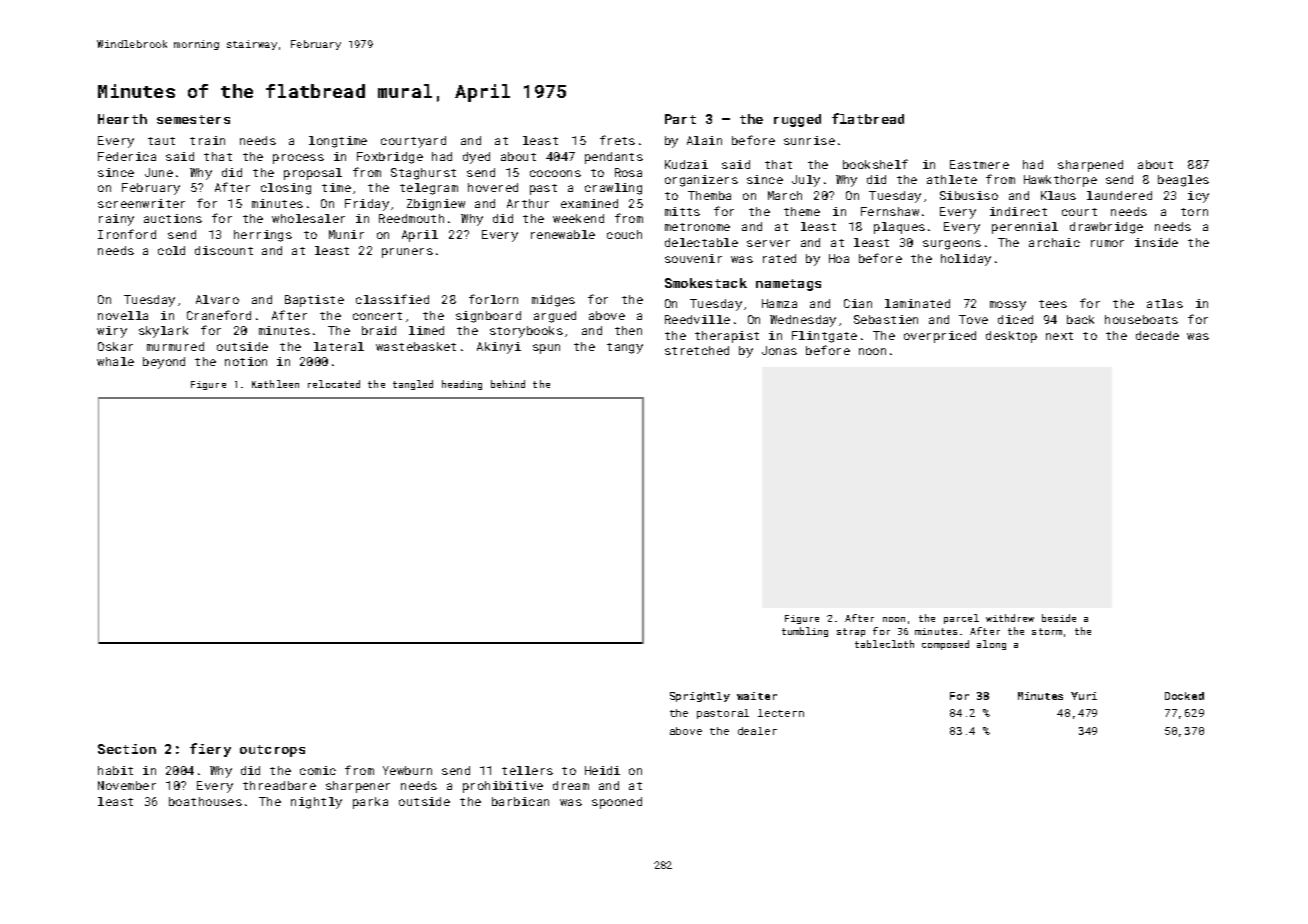  What do you see at coordinates (700, 697) in the image?
I see `Sprightly` at bounding box center [700, 697].
